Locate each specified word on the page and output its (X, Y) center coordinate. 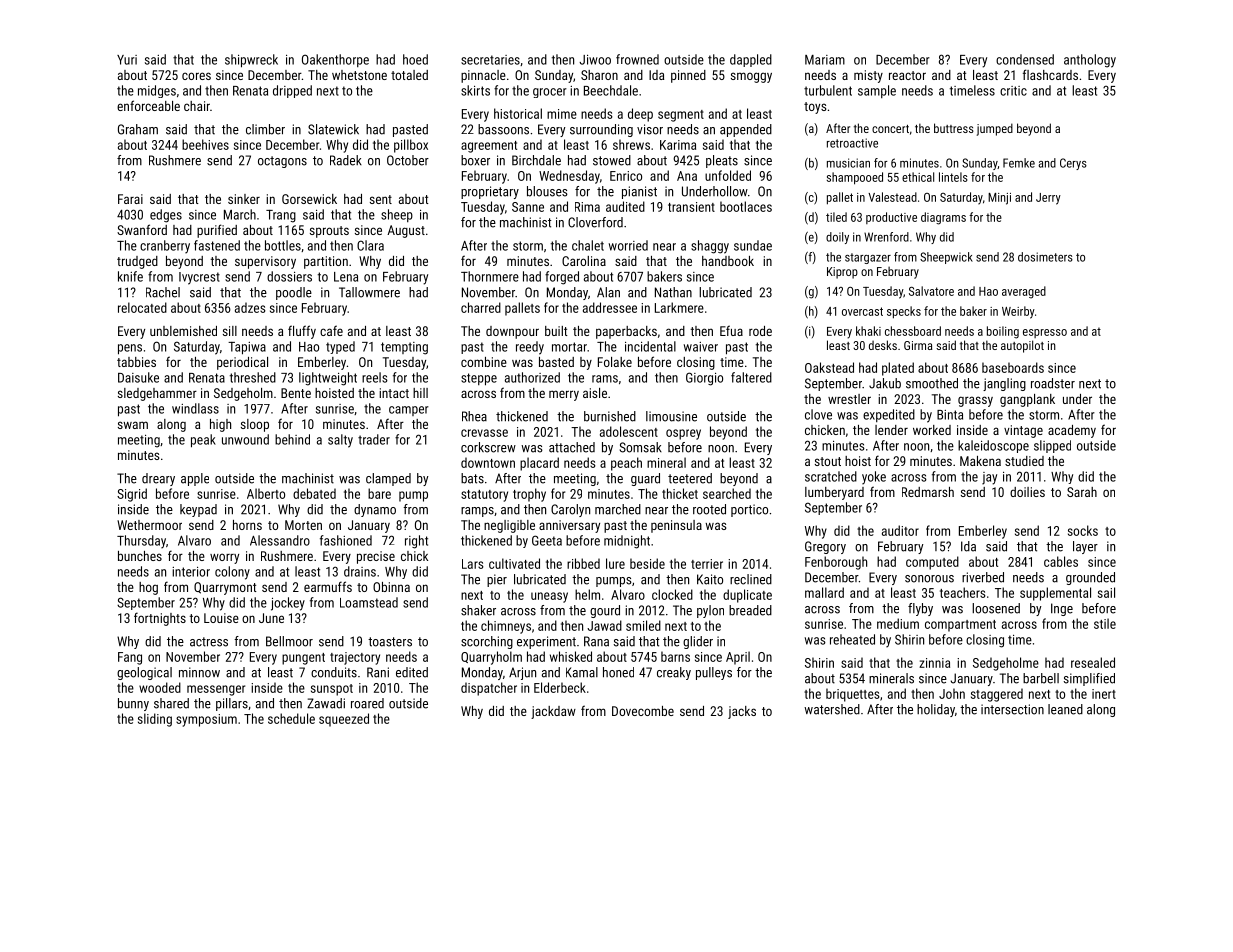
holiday (936, 710)
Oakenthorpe (335, 60)
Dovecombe (643, 711)
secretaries (490, 60)
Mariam (825, 60)
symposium (206, 720)
